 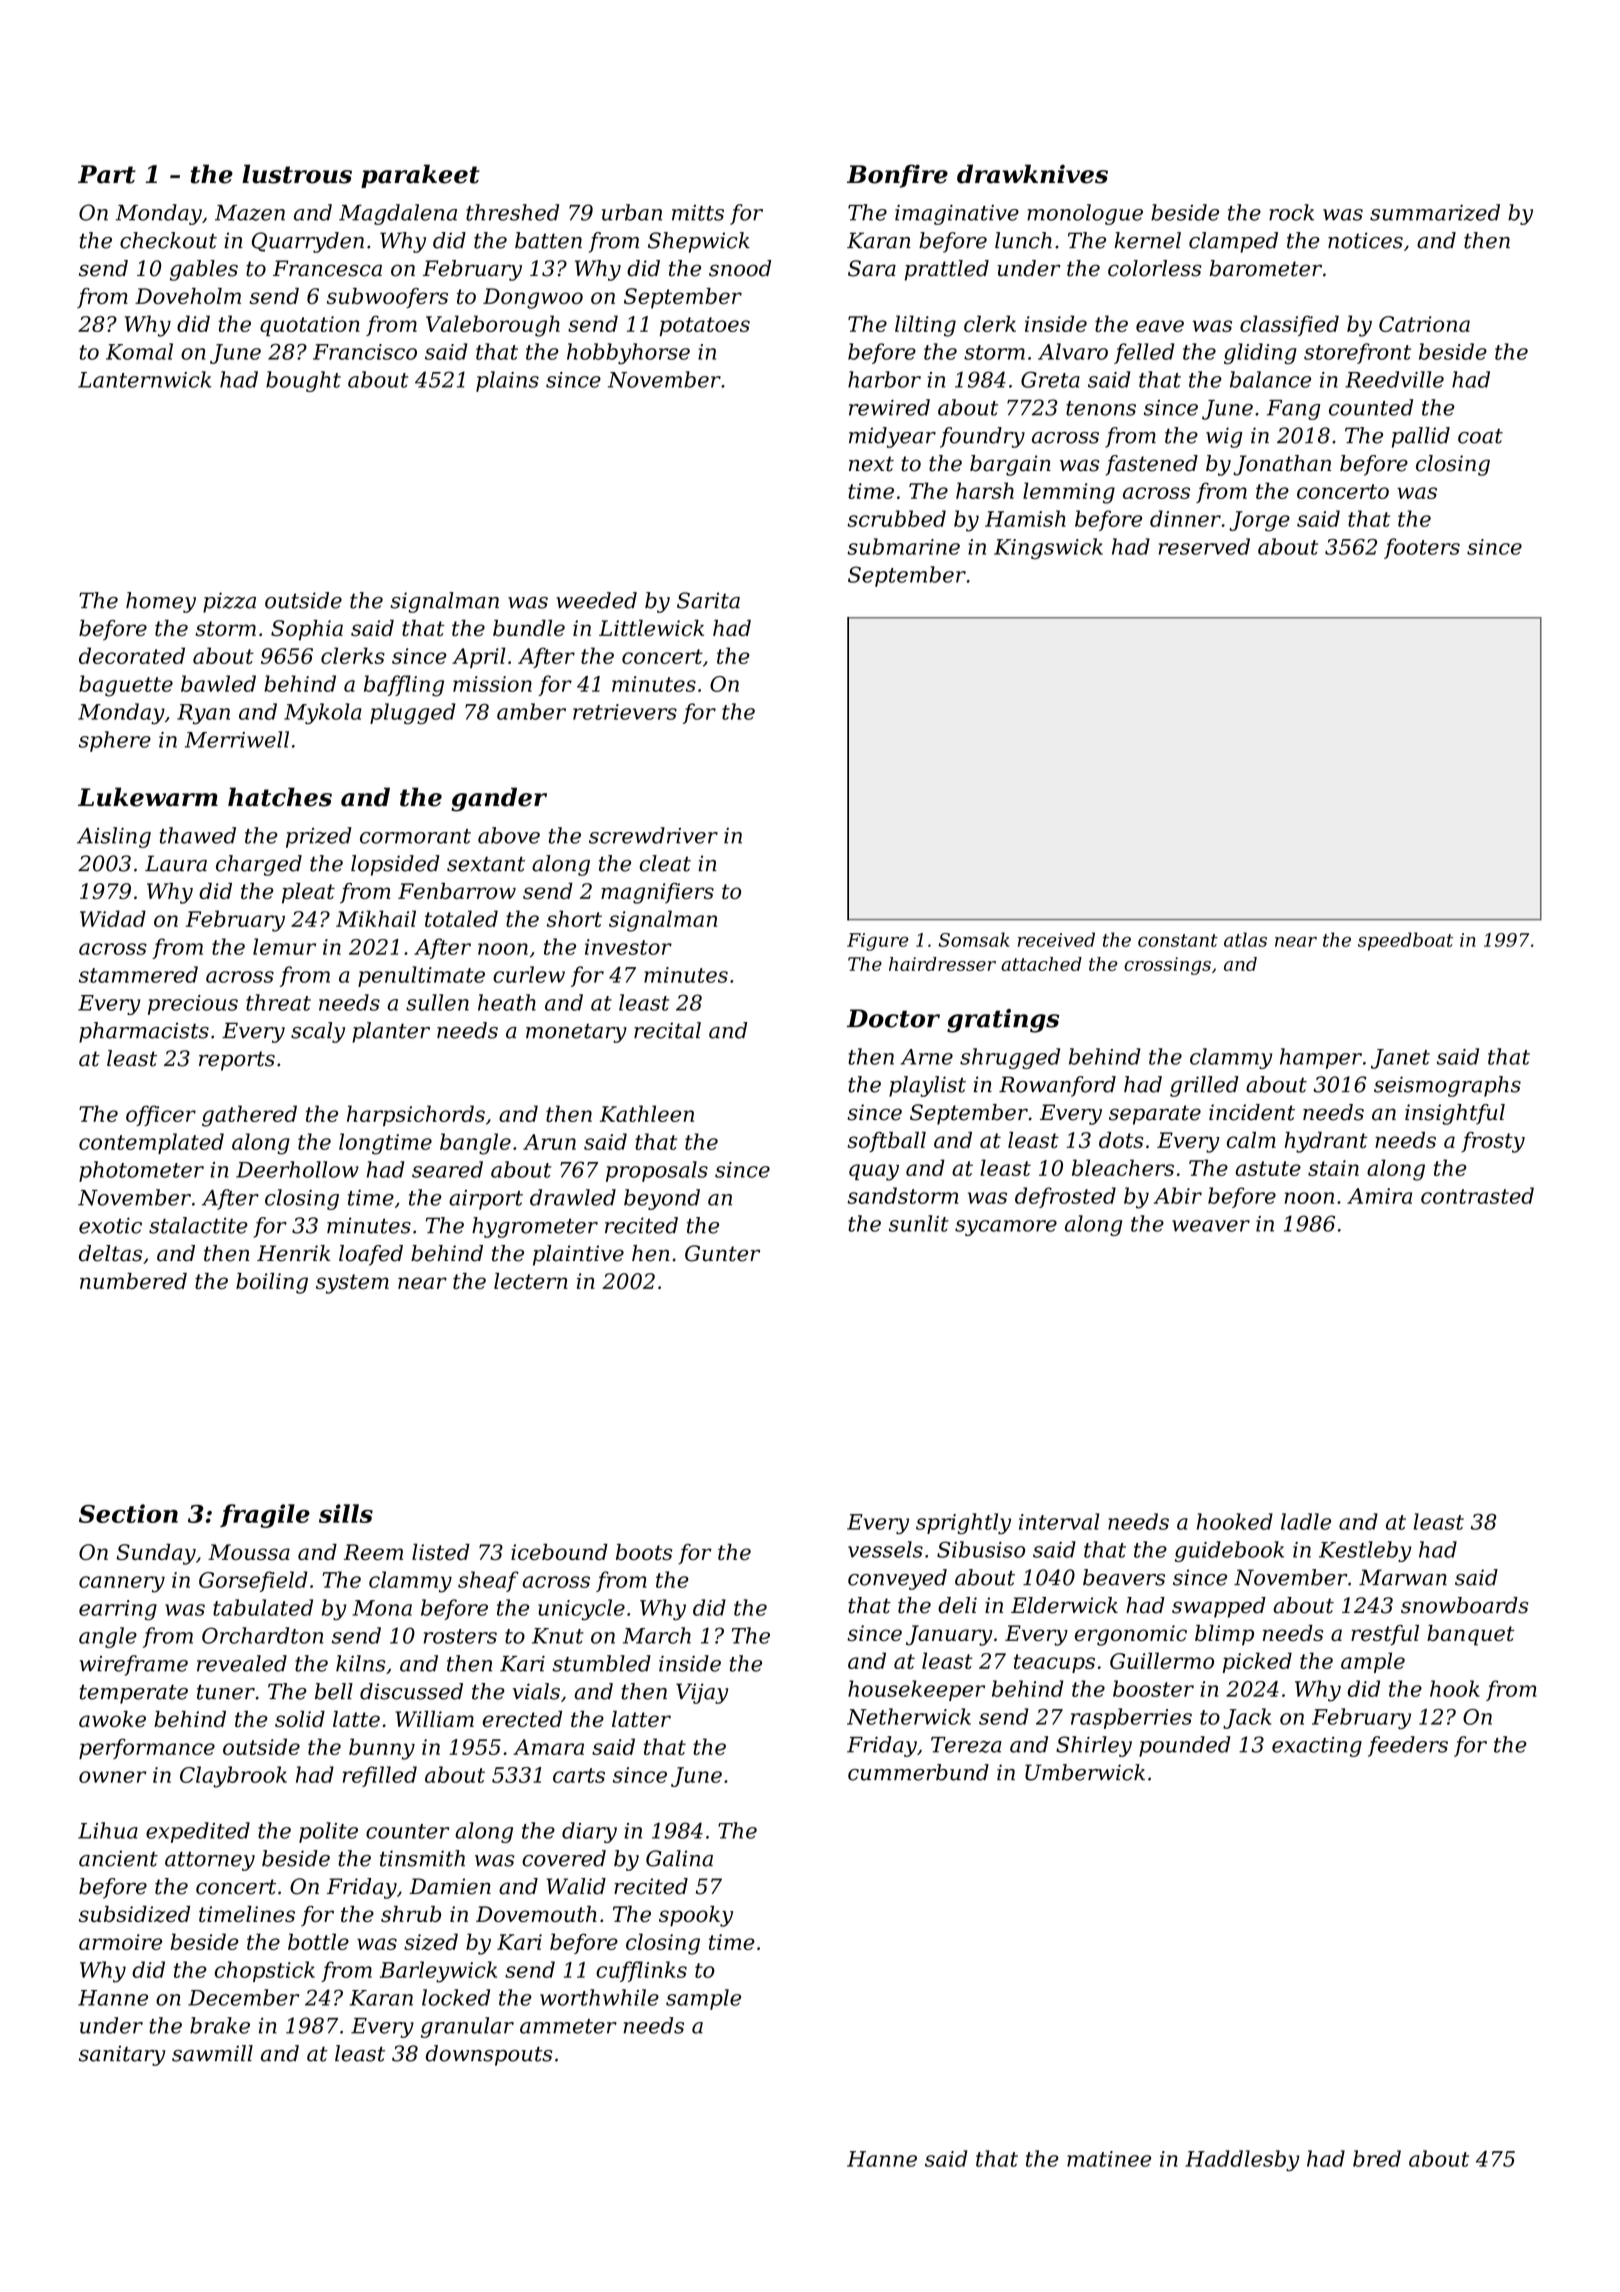 I want to click on sills, so click(x=346, y=1513).
